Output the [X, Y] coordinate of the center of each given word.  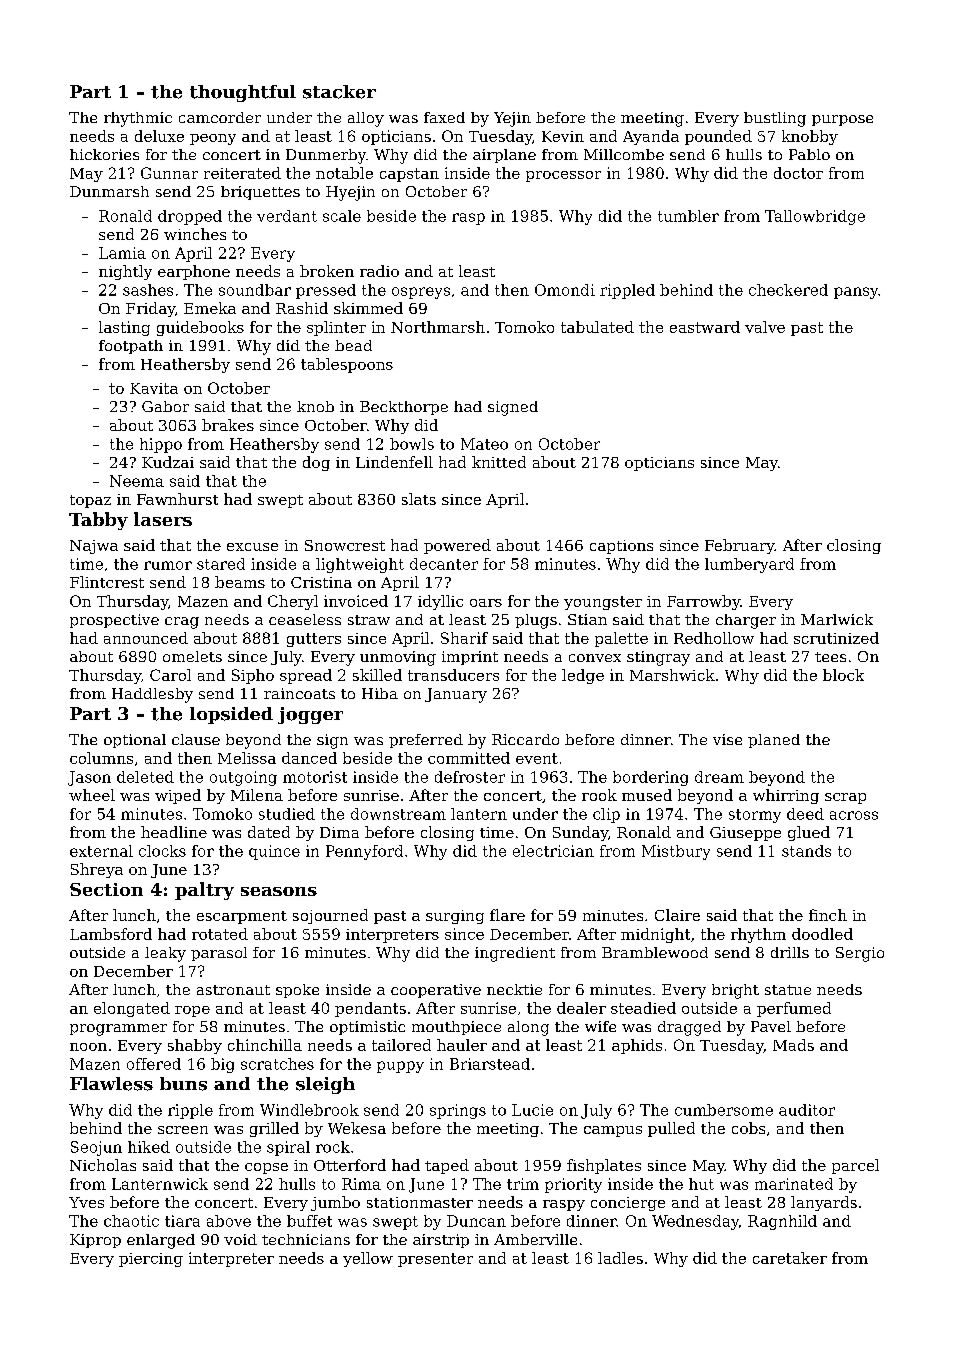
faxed [444, 117]
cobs [748, 1128]
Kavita [154, 388]
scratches [277, 1064]
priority [573, 1185]
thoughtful [243, 93]
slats [419, 499]
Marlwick [837, 619]
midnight [655, 935]
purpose [842, 120]
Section [106, 889]
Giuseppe [745, 834]
